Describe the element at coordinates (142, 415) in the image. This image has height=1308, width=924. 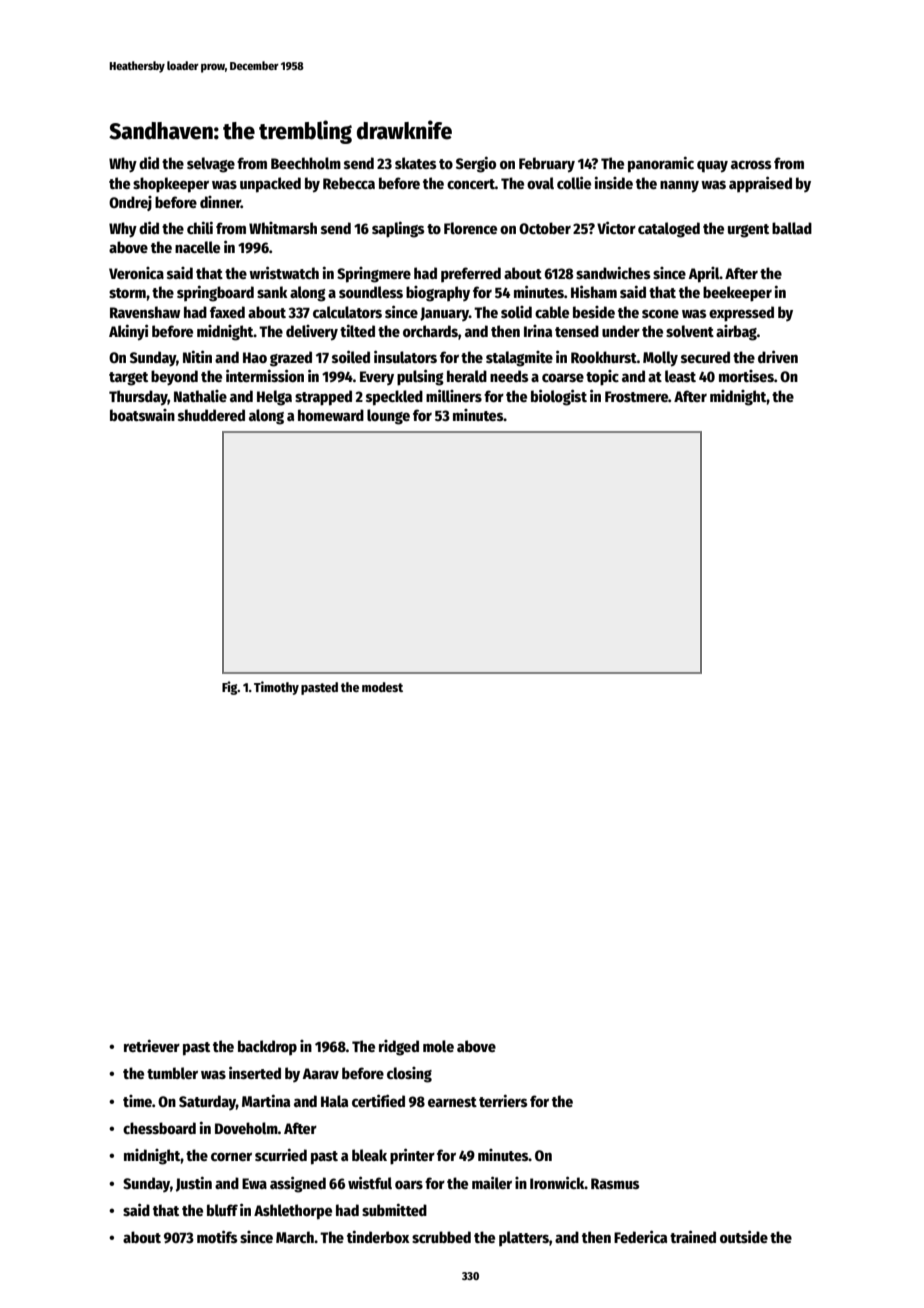
I see `boatswain` at that location.
